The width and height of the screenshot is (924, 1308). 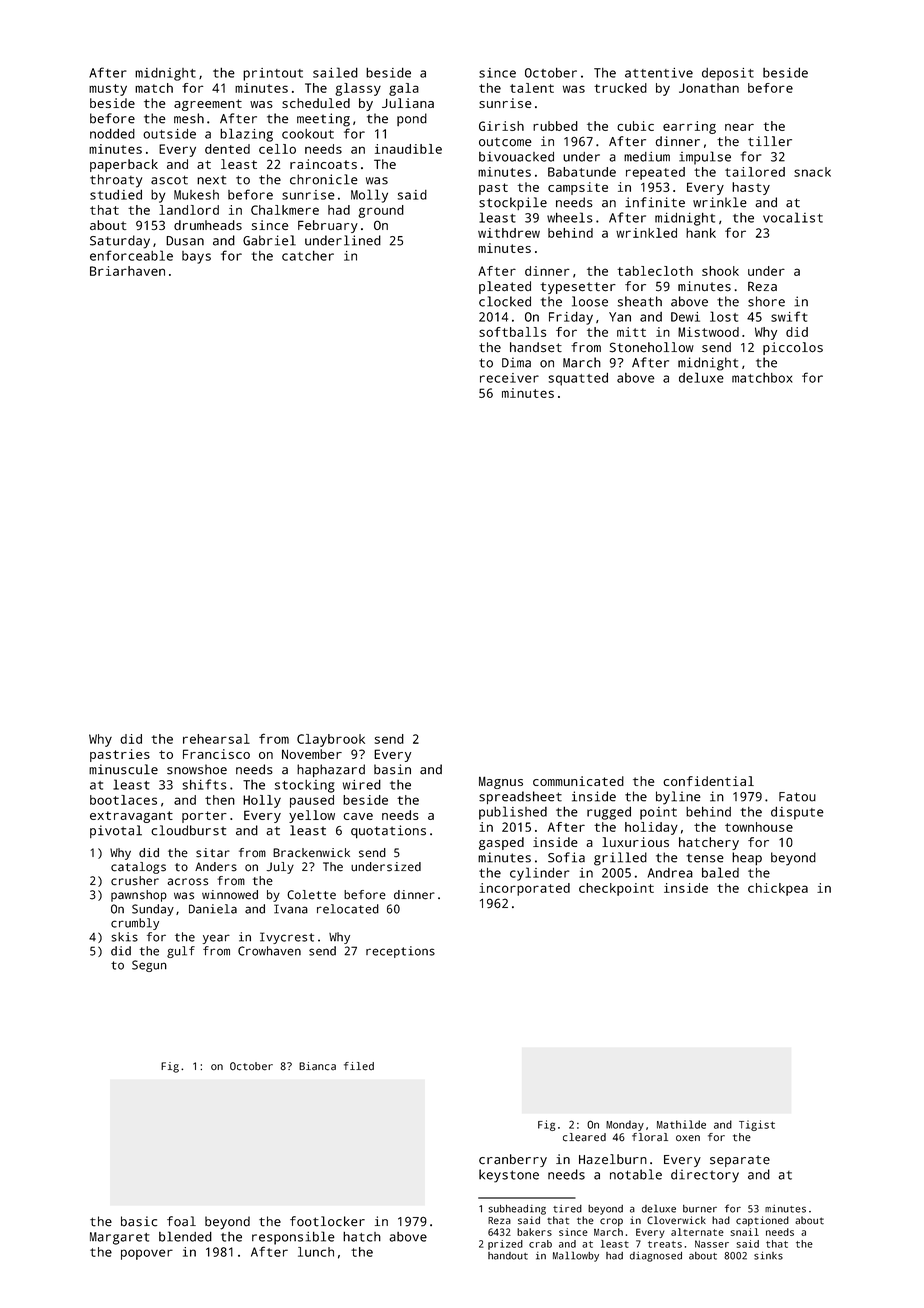 I want to click on foal, so click(x=181, y=1221).
